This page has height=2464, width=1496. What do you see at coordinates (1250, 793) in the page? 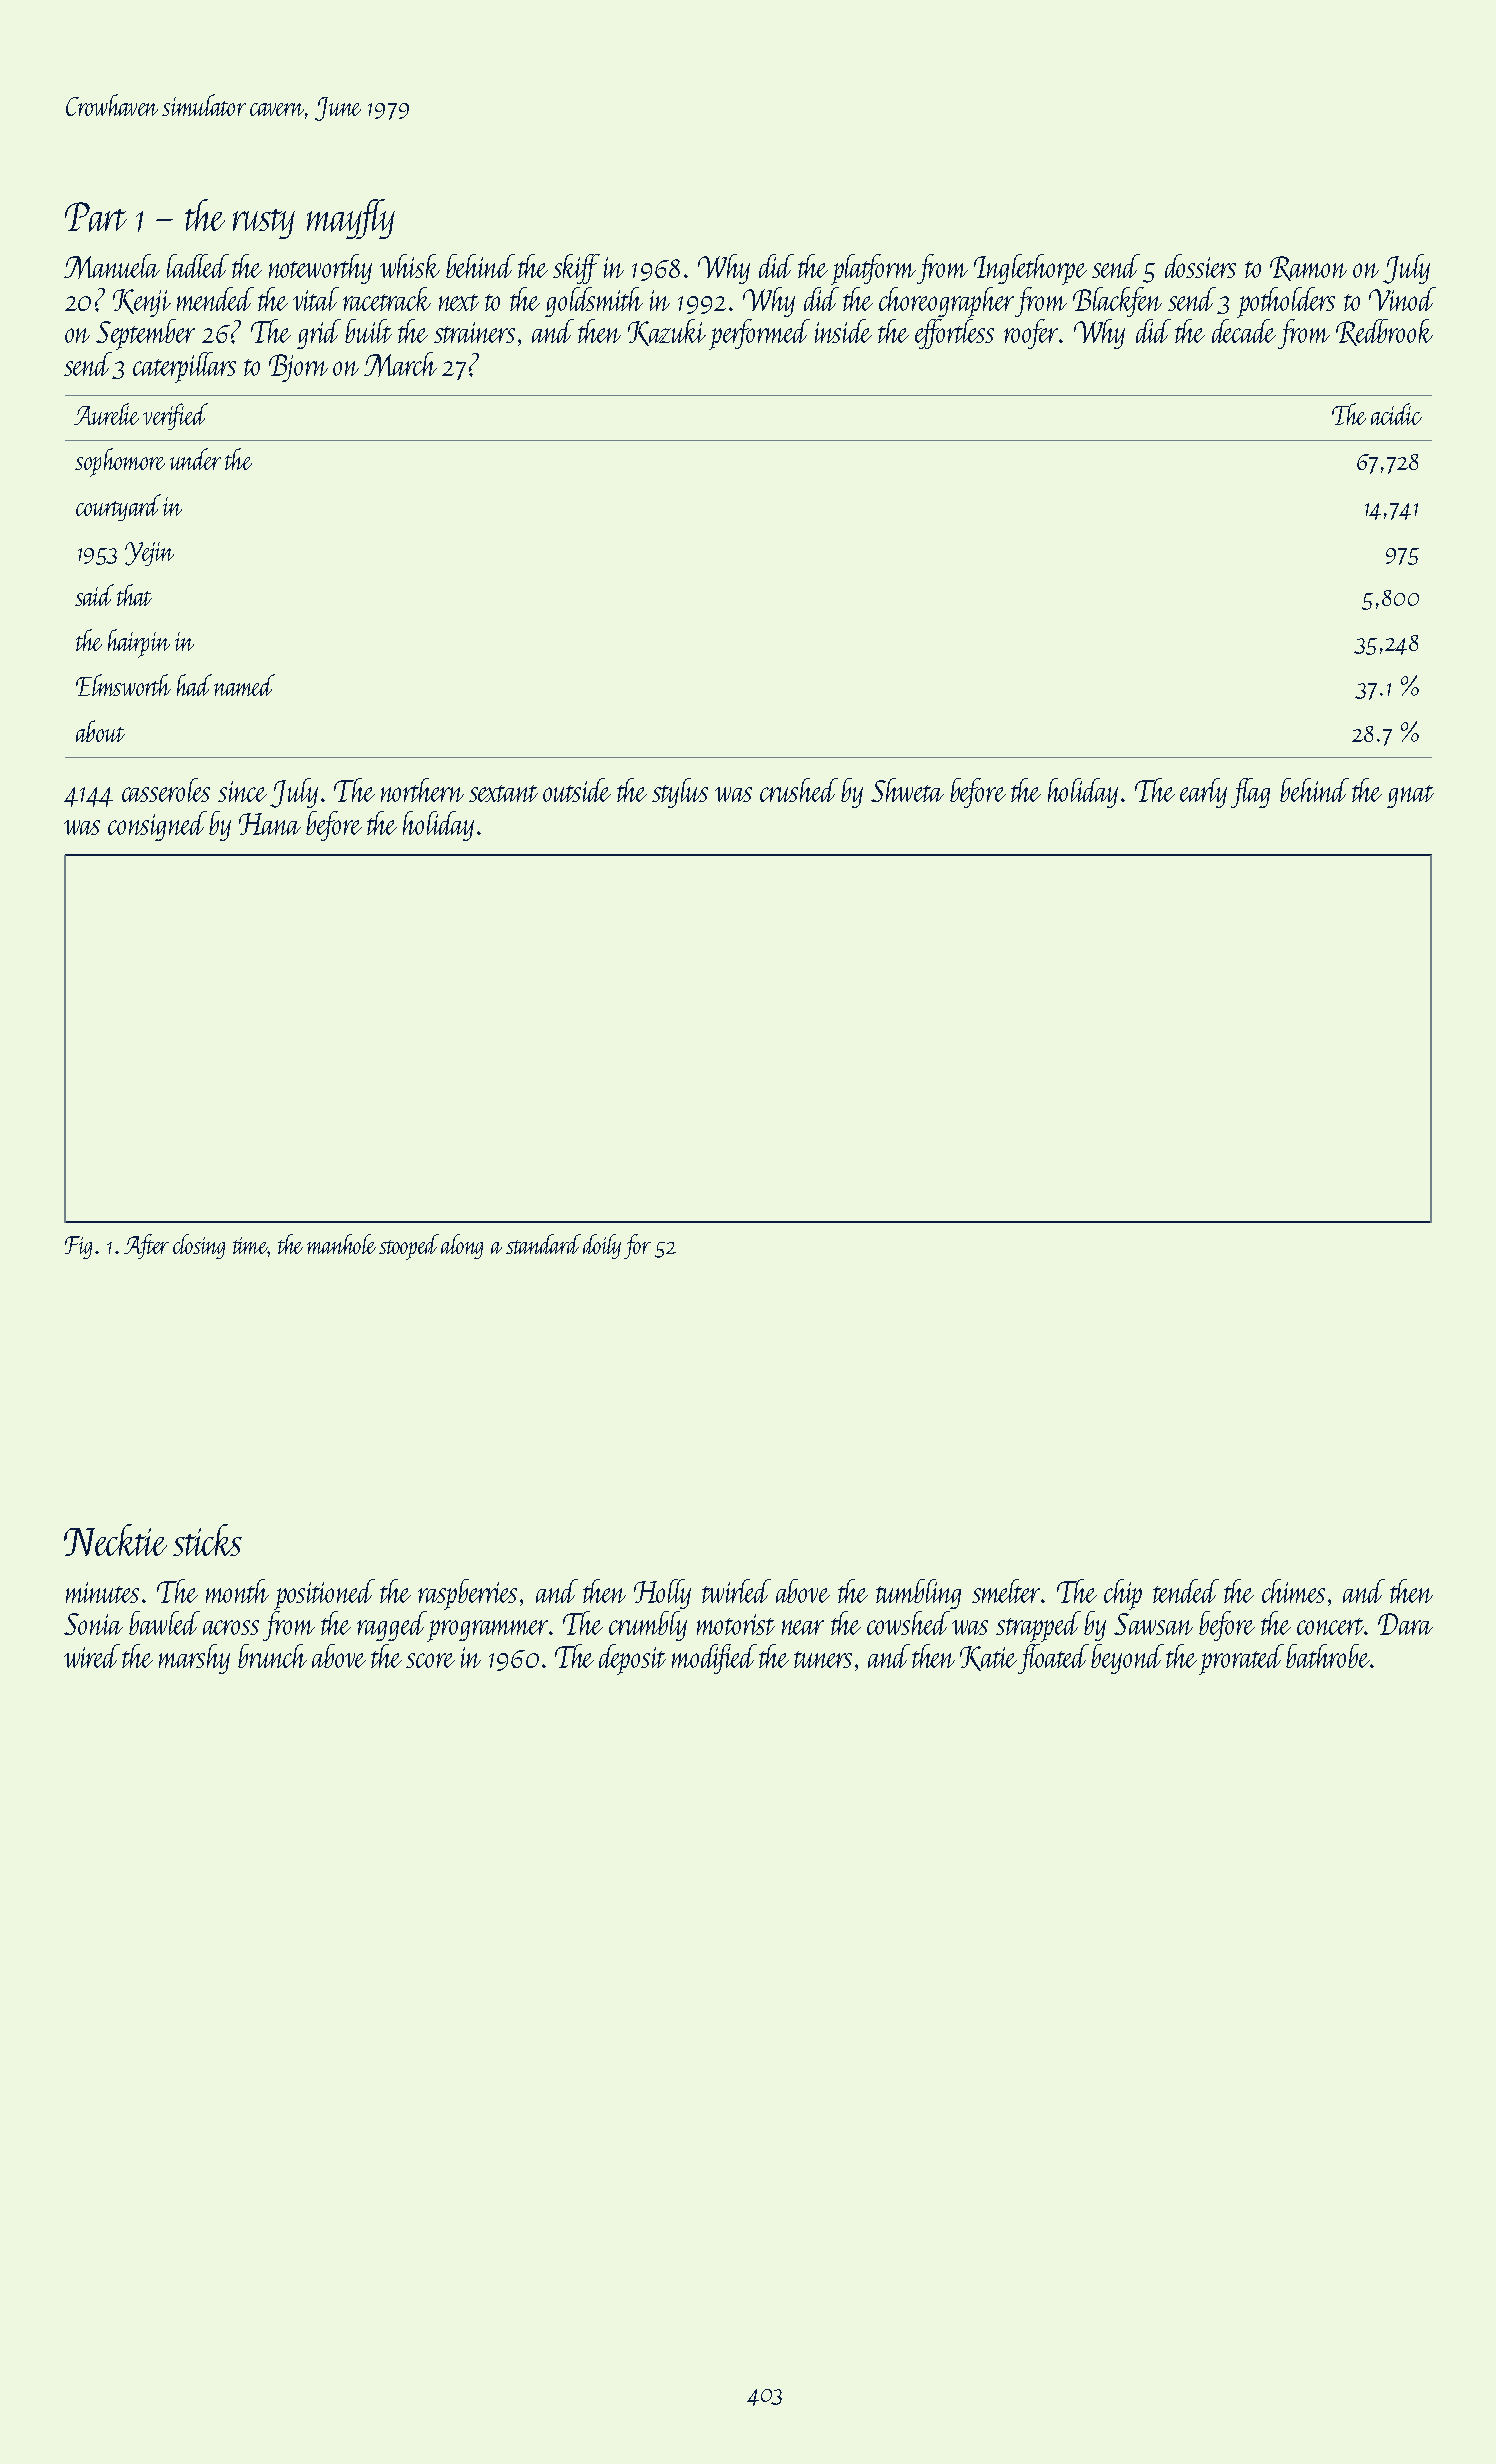
I see `flag` at bounding box center [1250, 793].
